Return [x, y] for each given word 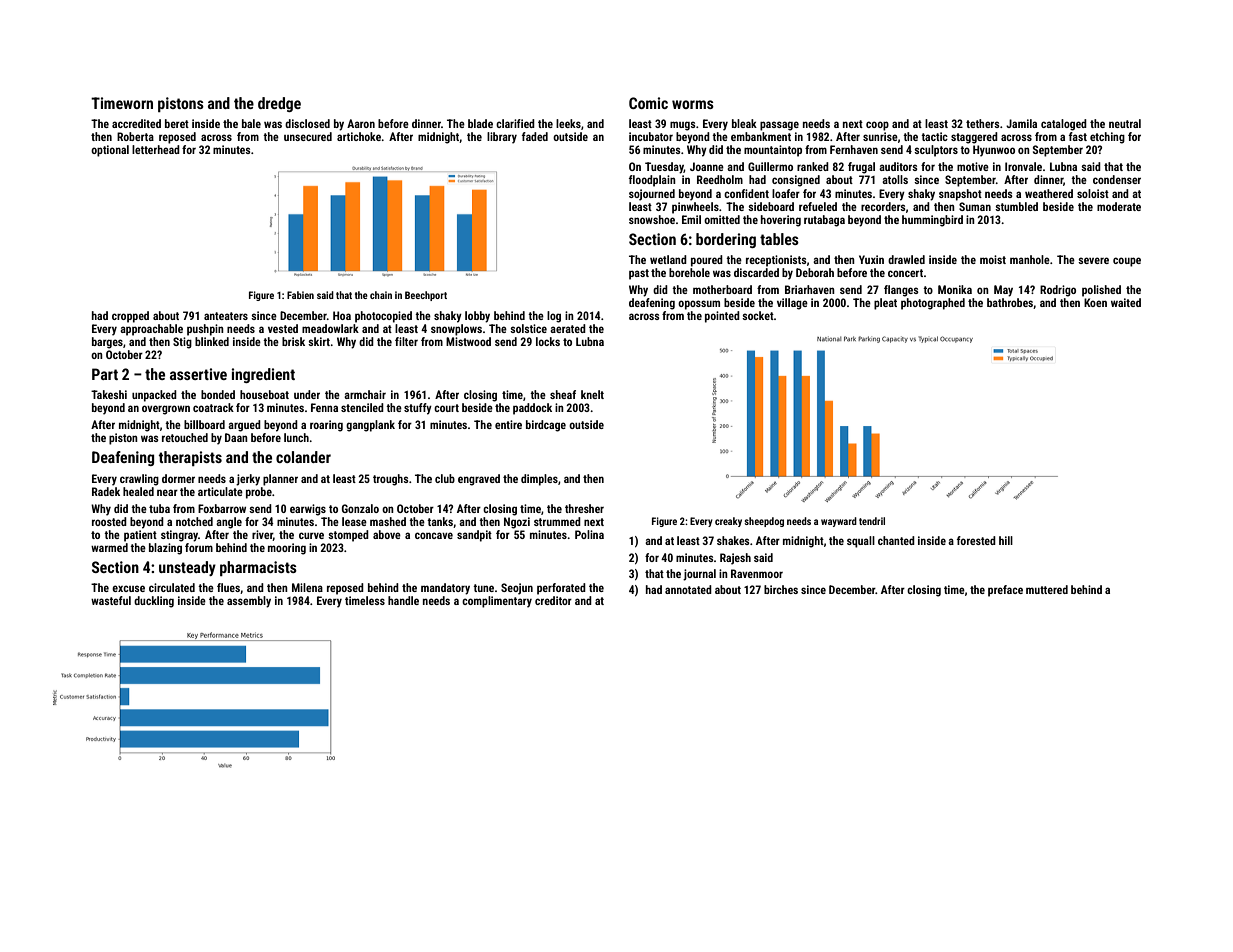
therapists [190, 458]
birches [781, 589]
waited [1126, 302]
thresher [584, 508]
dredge [279, 104]
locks [548, 341]
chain [381, 295]
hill [1006, 540]
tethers [983, 123]
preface [1005, 591]
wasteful [111, 600]
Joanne [707, 166]
